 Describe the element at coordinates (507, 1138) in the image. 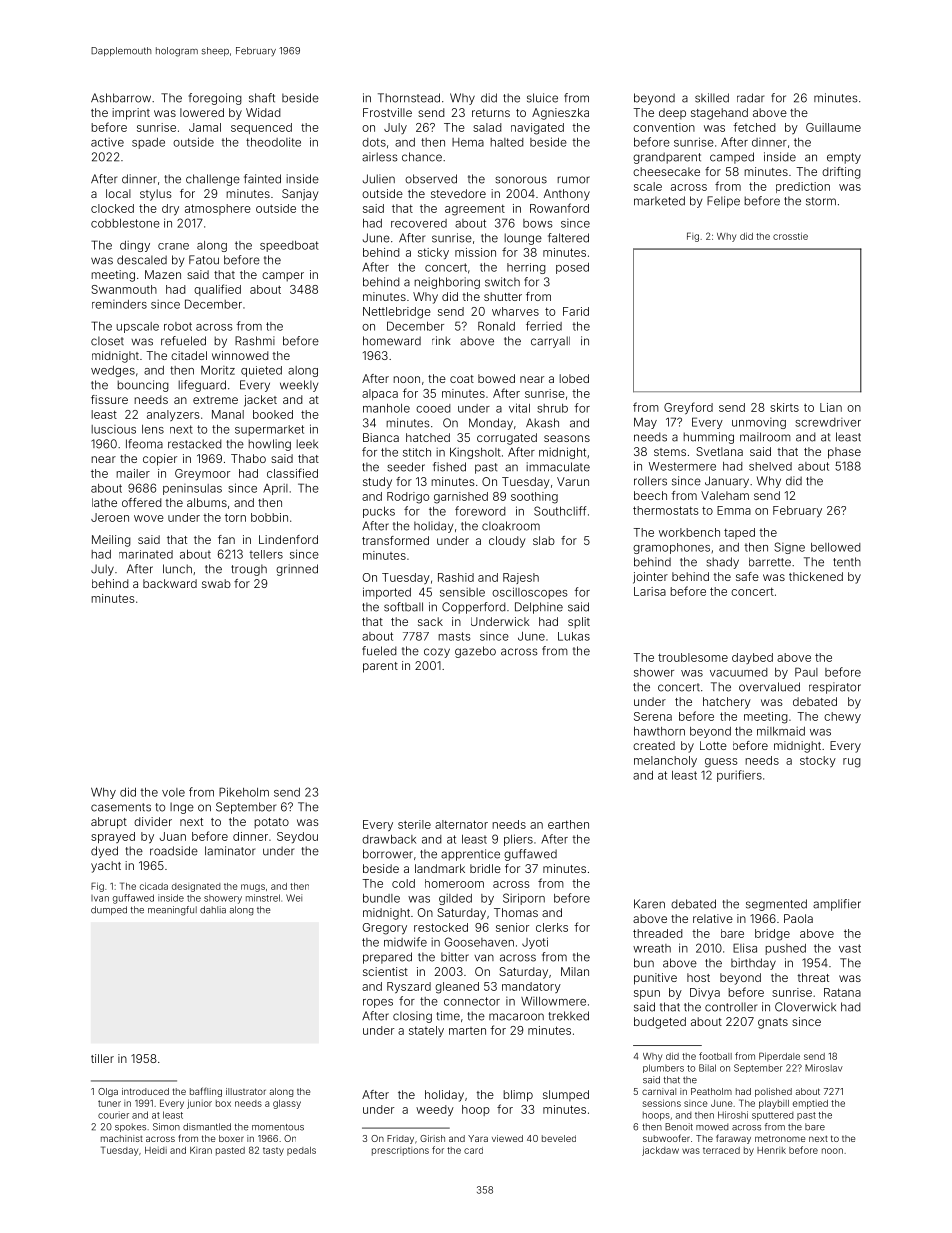

I see `viewed` at that location.
